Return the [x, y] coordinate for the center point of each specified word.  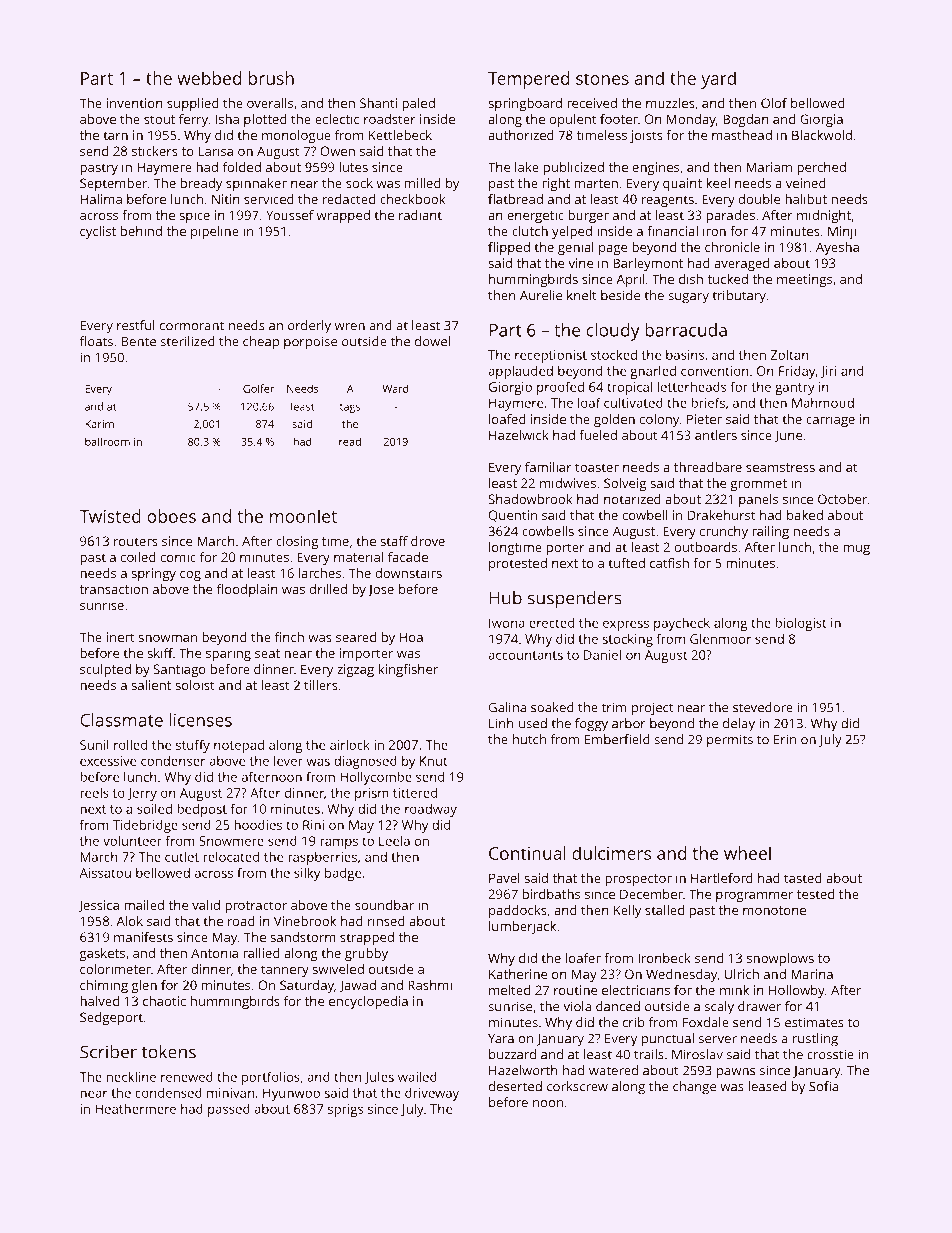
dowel [432, 341]
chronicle [732, 247]
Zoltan [790, 354]
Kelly [627, 911]
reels [94, 793]
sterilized [187, 341]
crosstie [830, 1054]
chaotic [164, 1001]
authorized [521, 135]
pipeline [215, 232]
